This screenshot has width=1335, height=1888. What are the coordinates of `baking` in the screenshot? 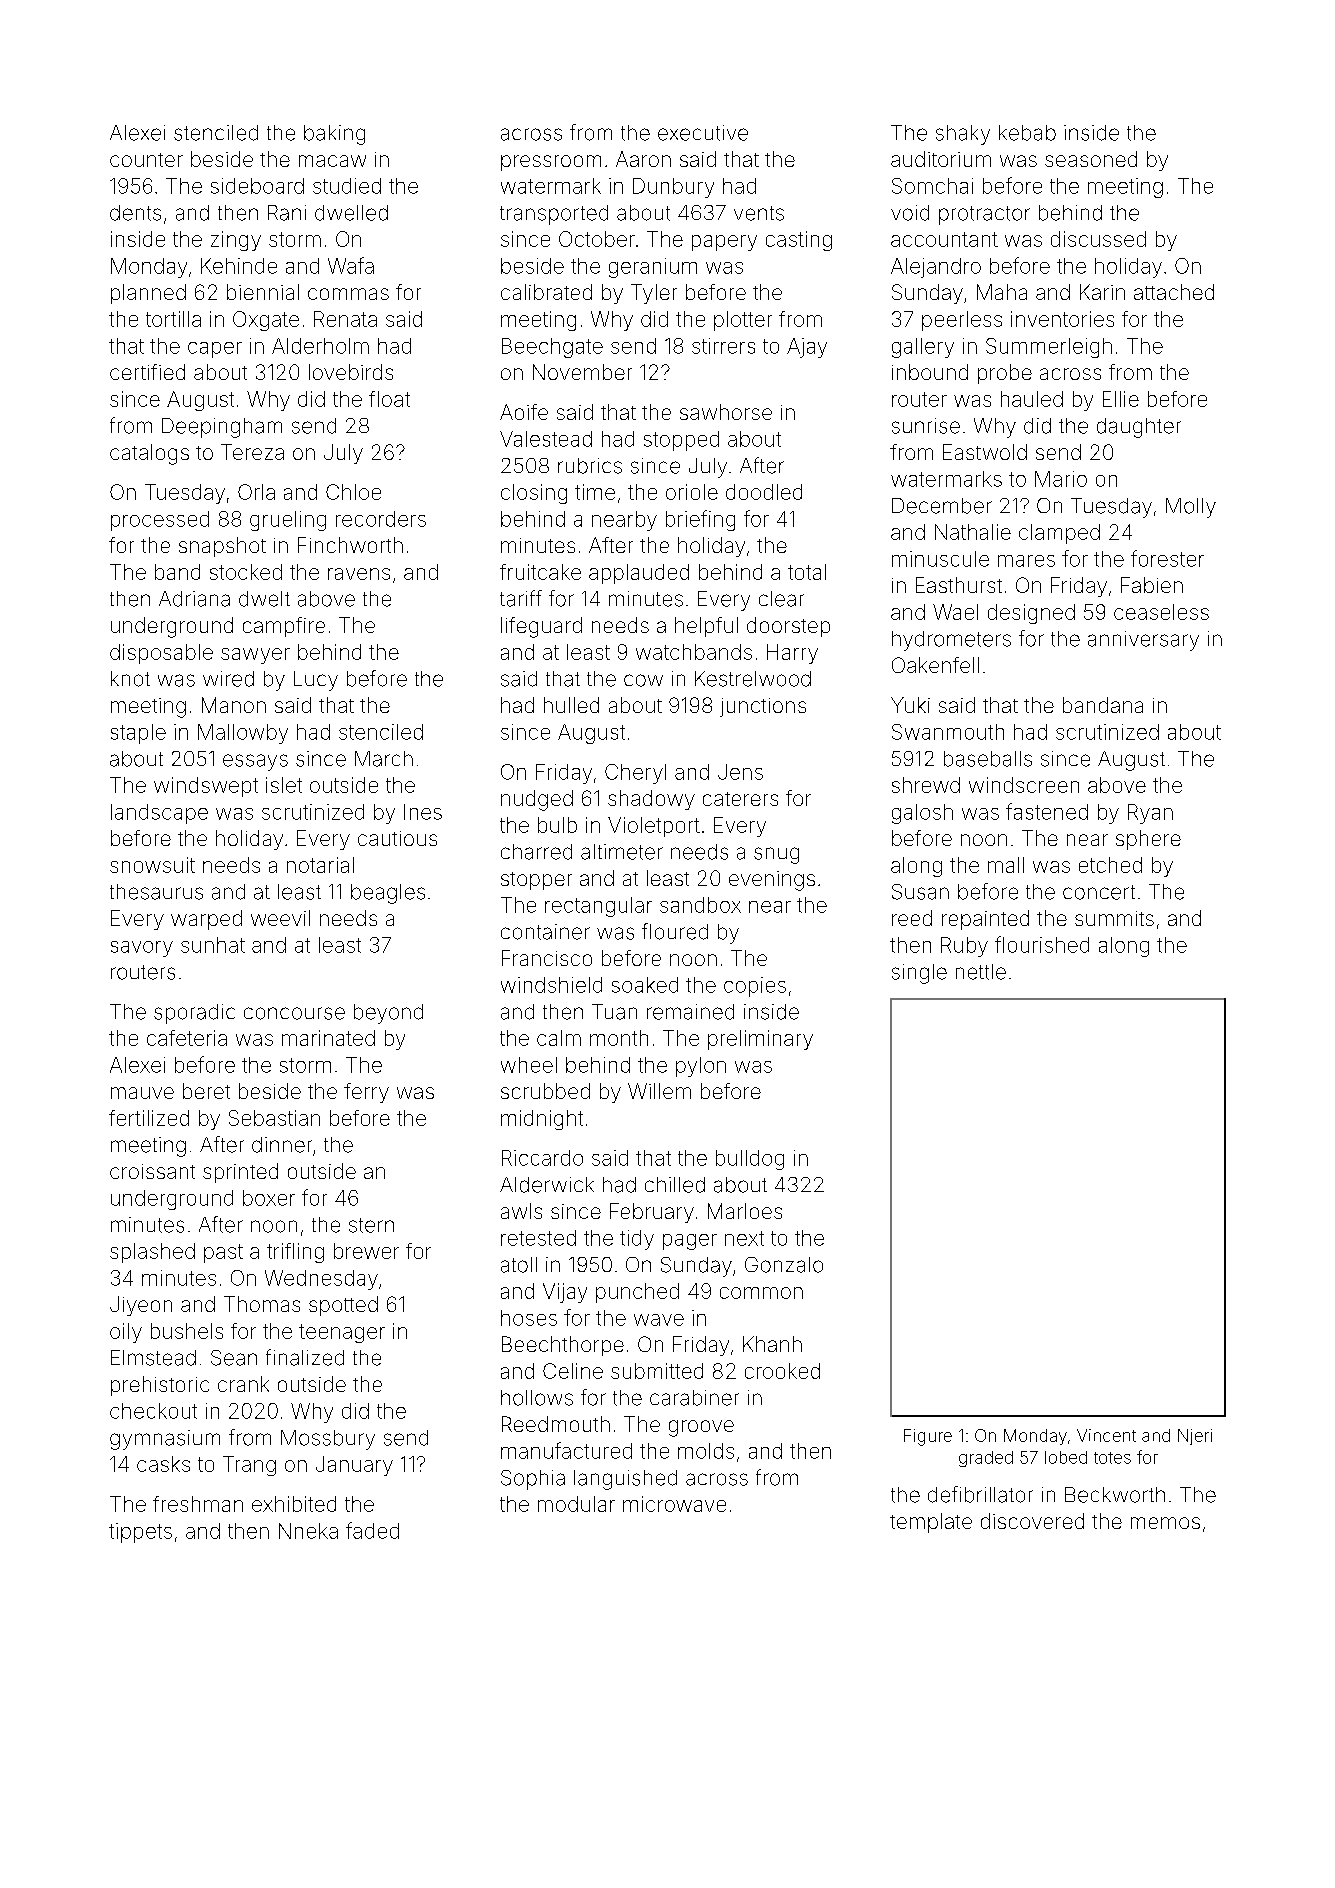 It's located at (334, 135).
